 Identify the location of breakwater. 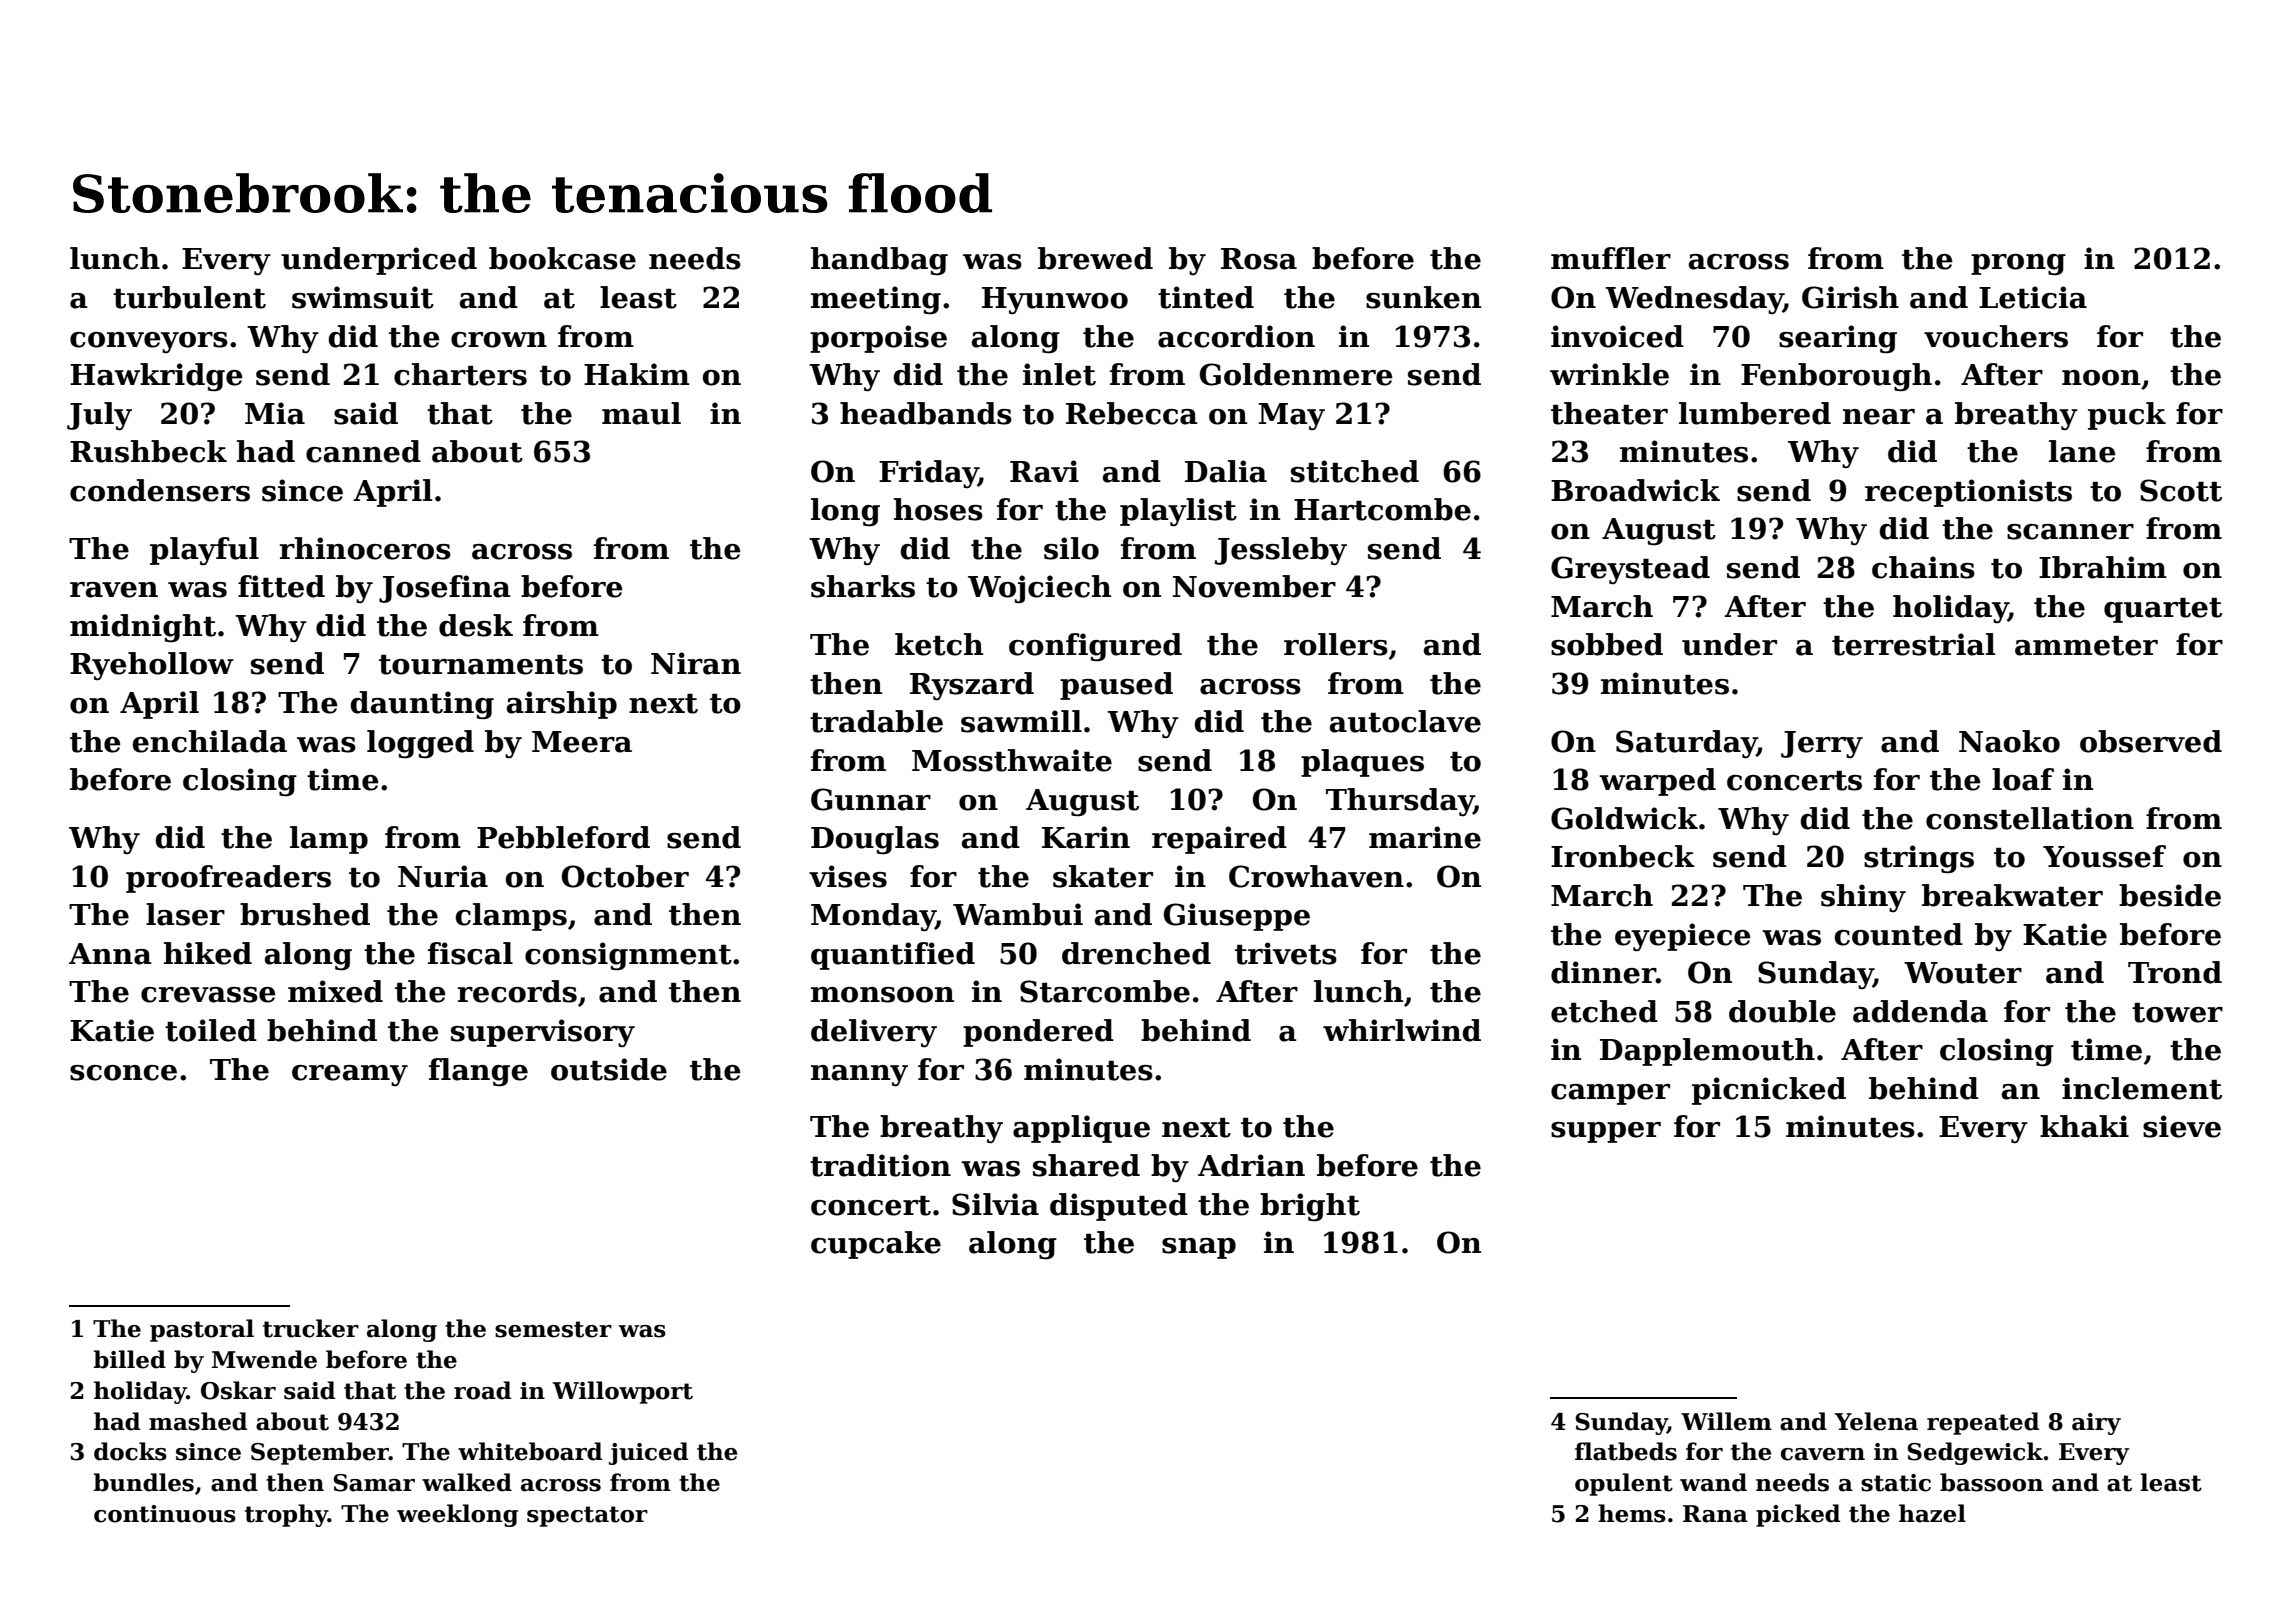
(2012, 895).
